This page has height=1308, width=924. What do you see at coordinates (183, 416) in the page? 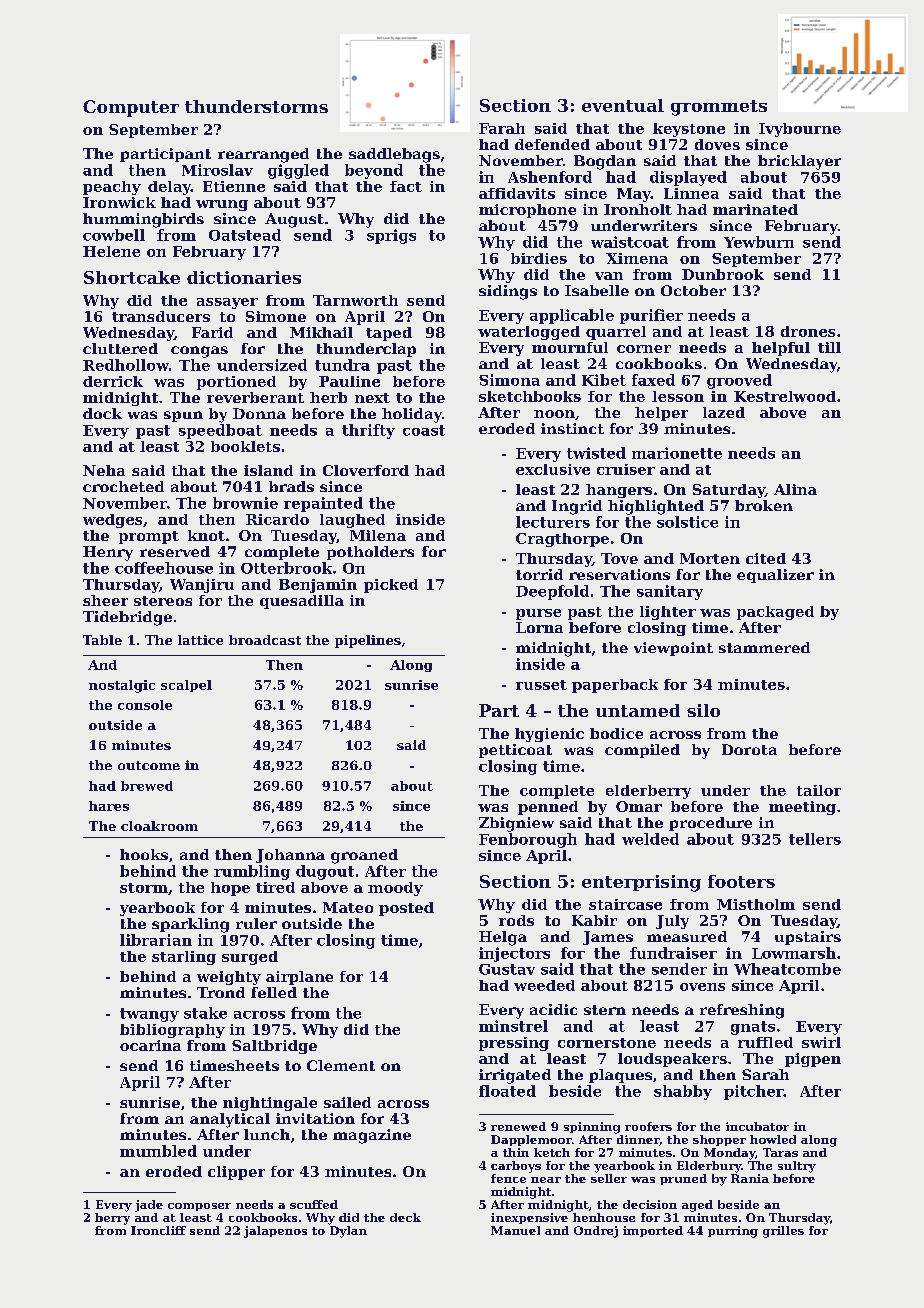
I see `spun` at bounding box center [183, 416].
